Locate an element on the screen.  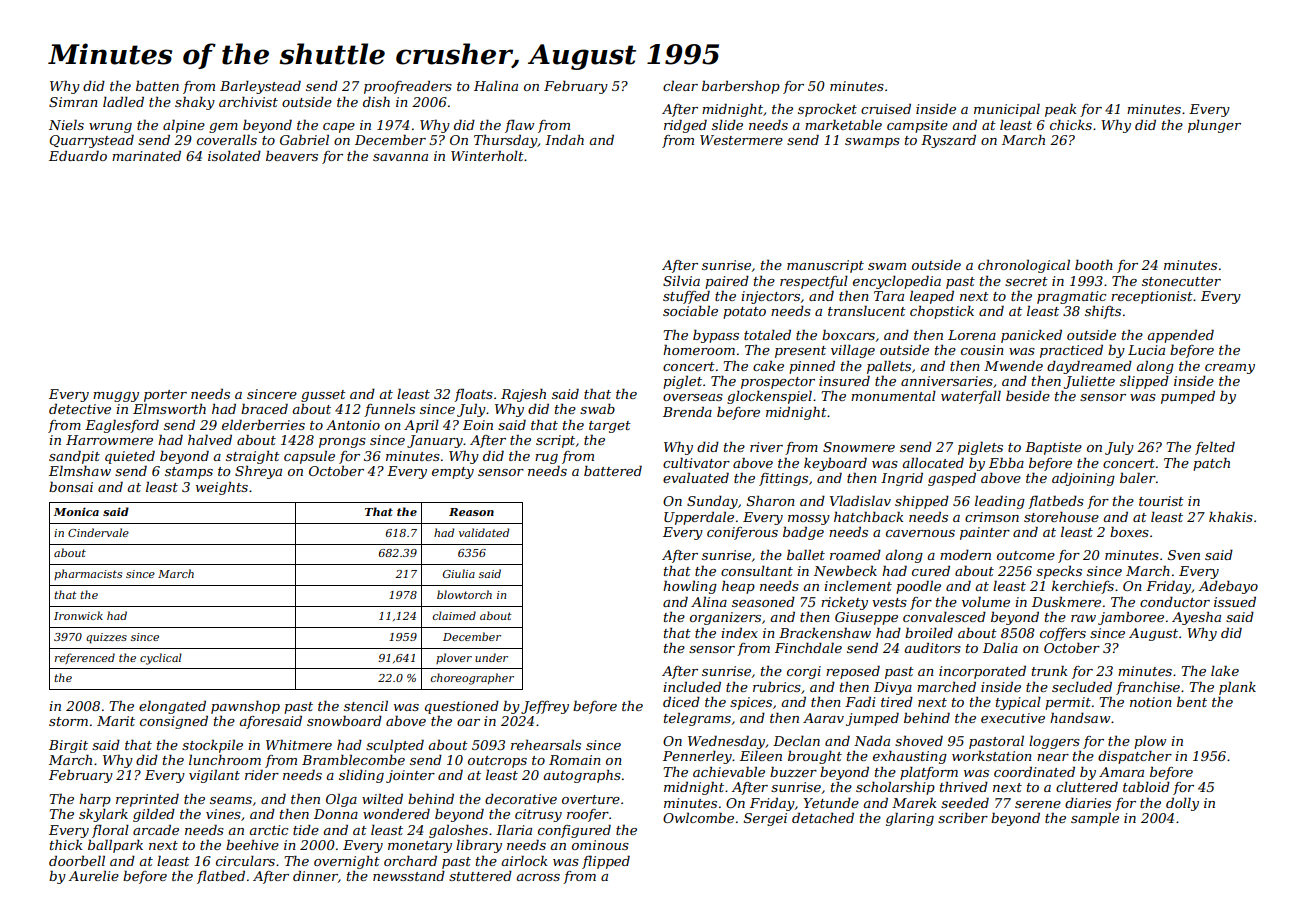
Silvia is located at coordinates (681, 281).
